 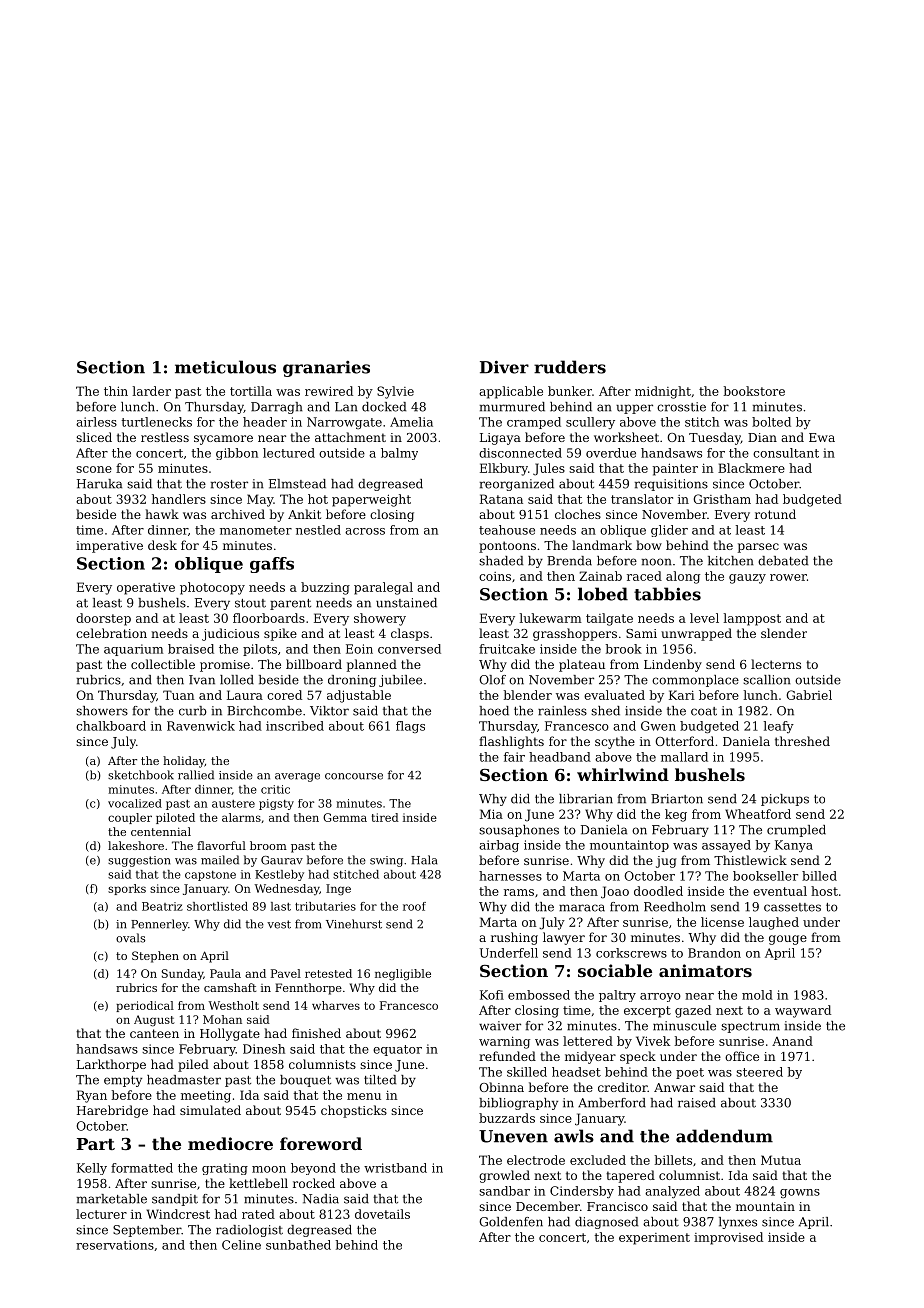 I want to click on bookstore, so click(x=754, y=391).
